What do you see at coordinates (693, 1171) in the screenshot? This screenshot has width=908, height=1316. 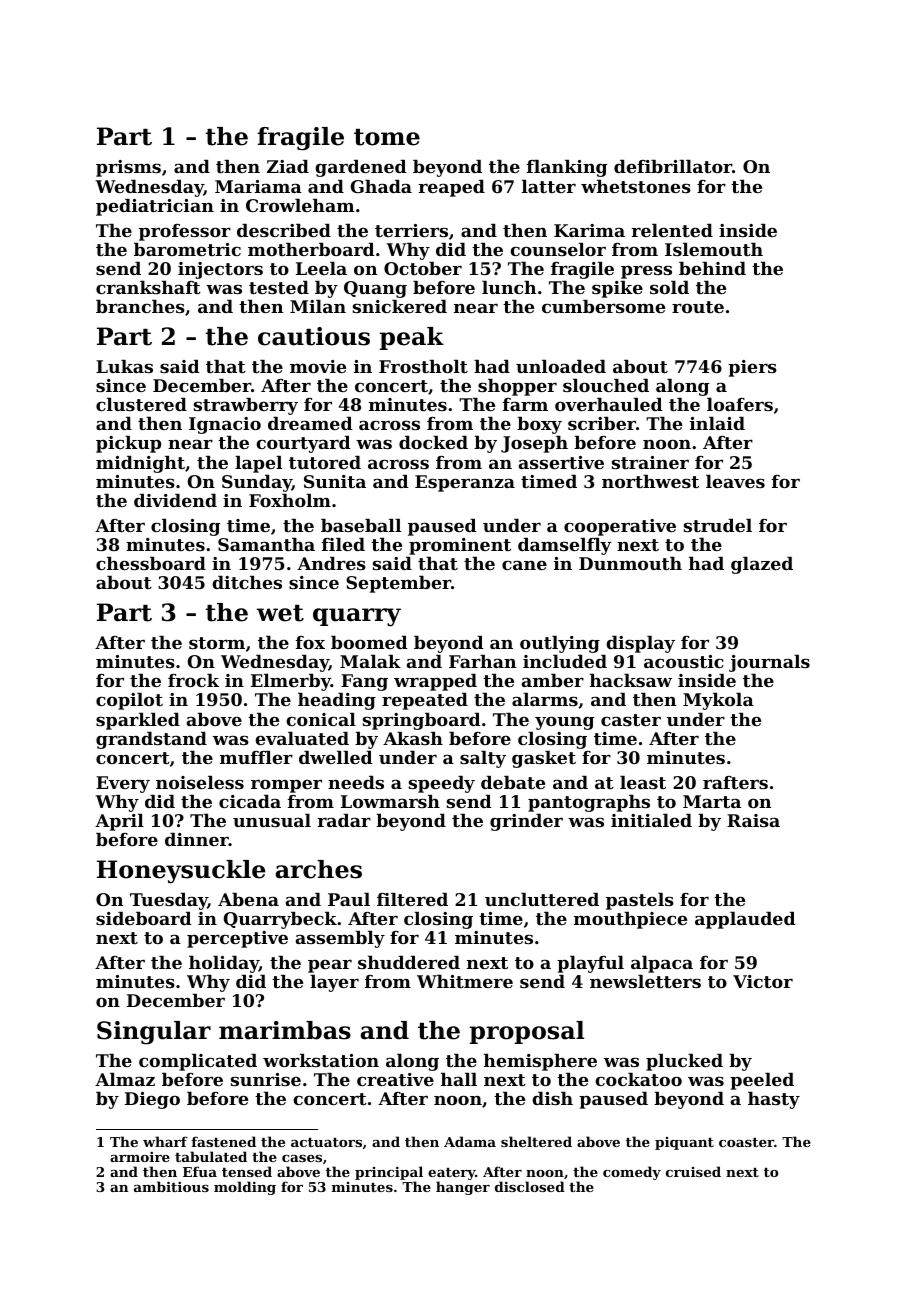 I see `cruised` at bounding box center [693, 1171].
